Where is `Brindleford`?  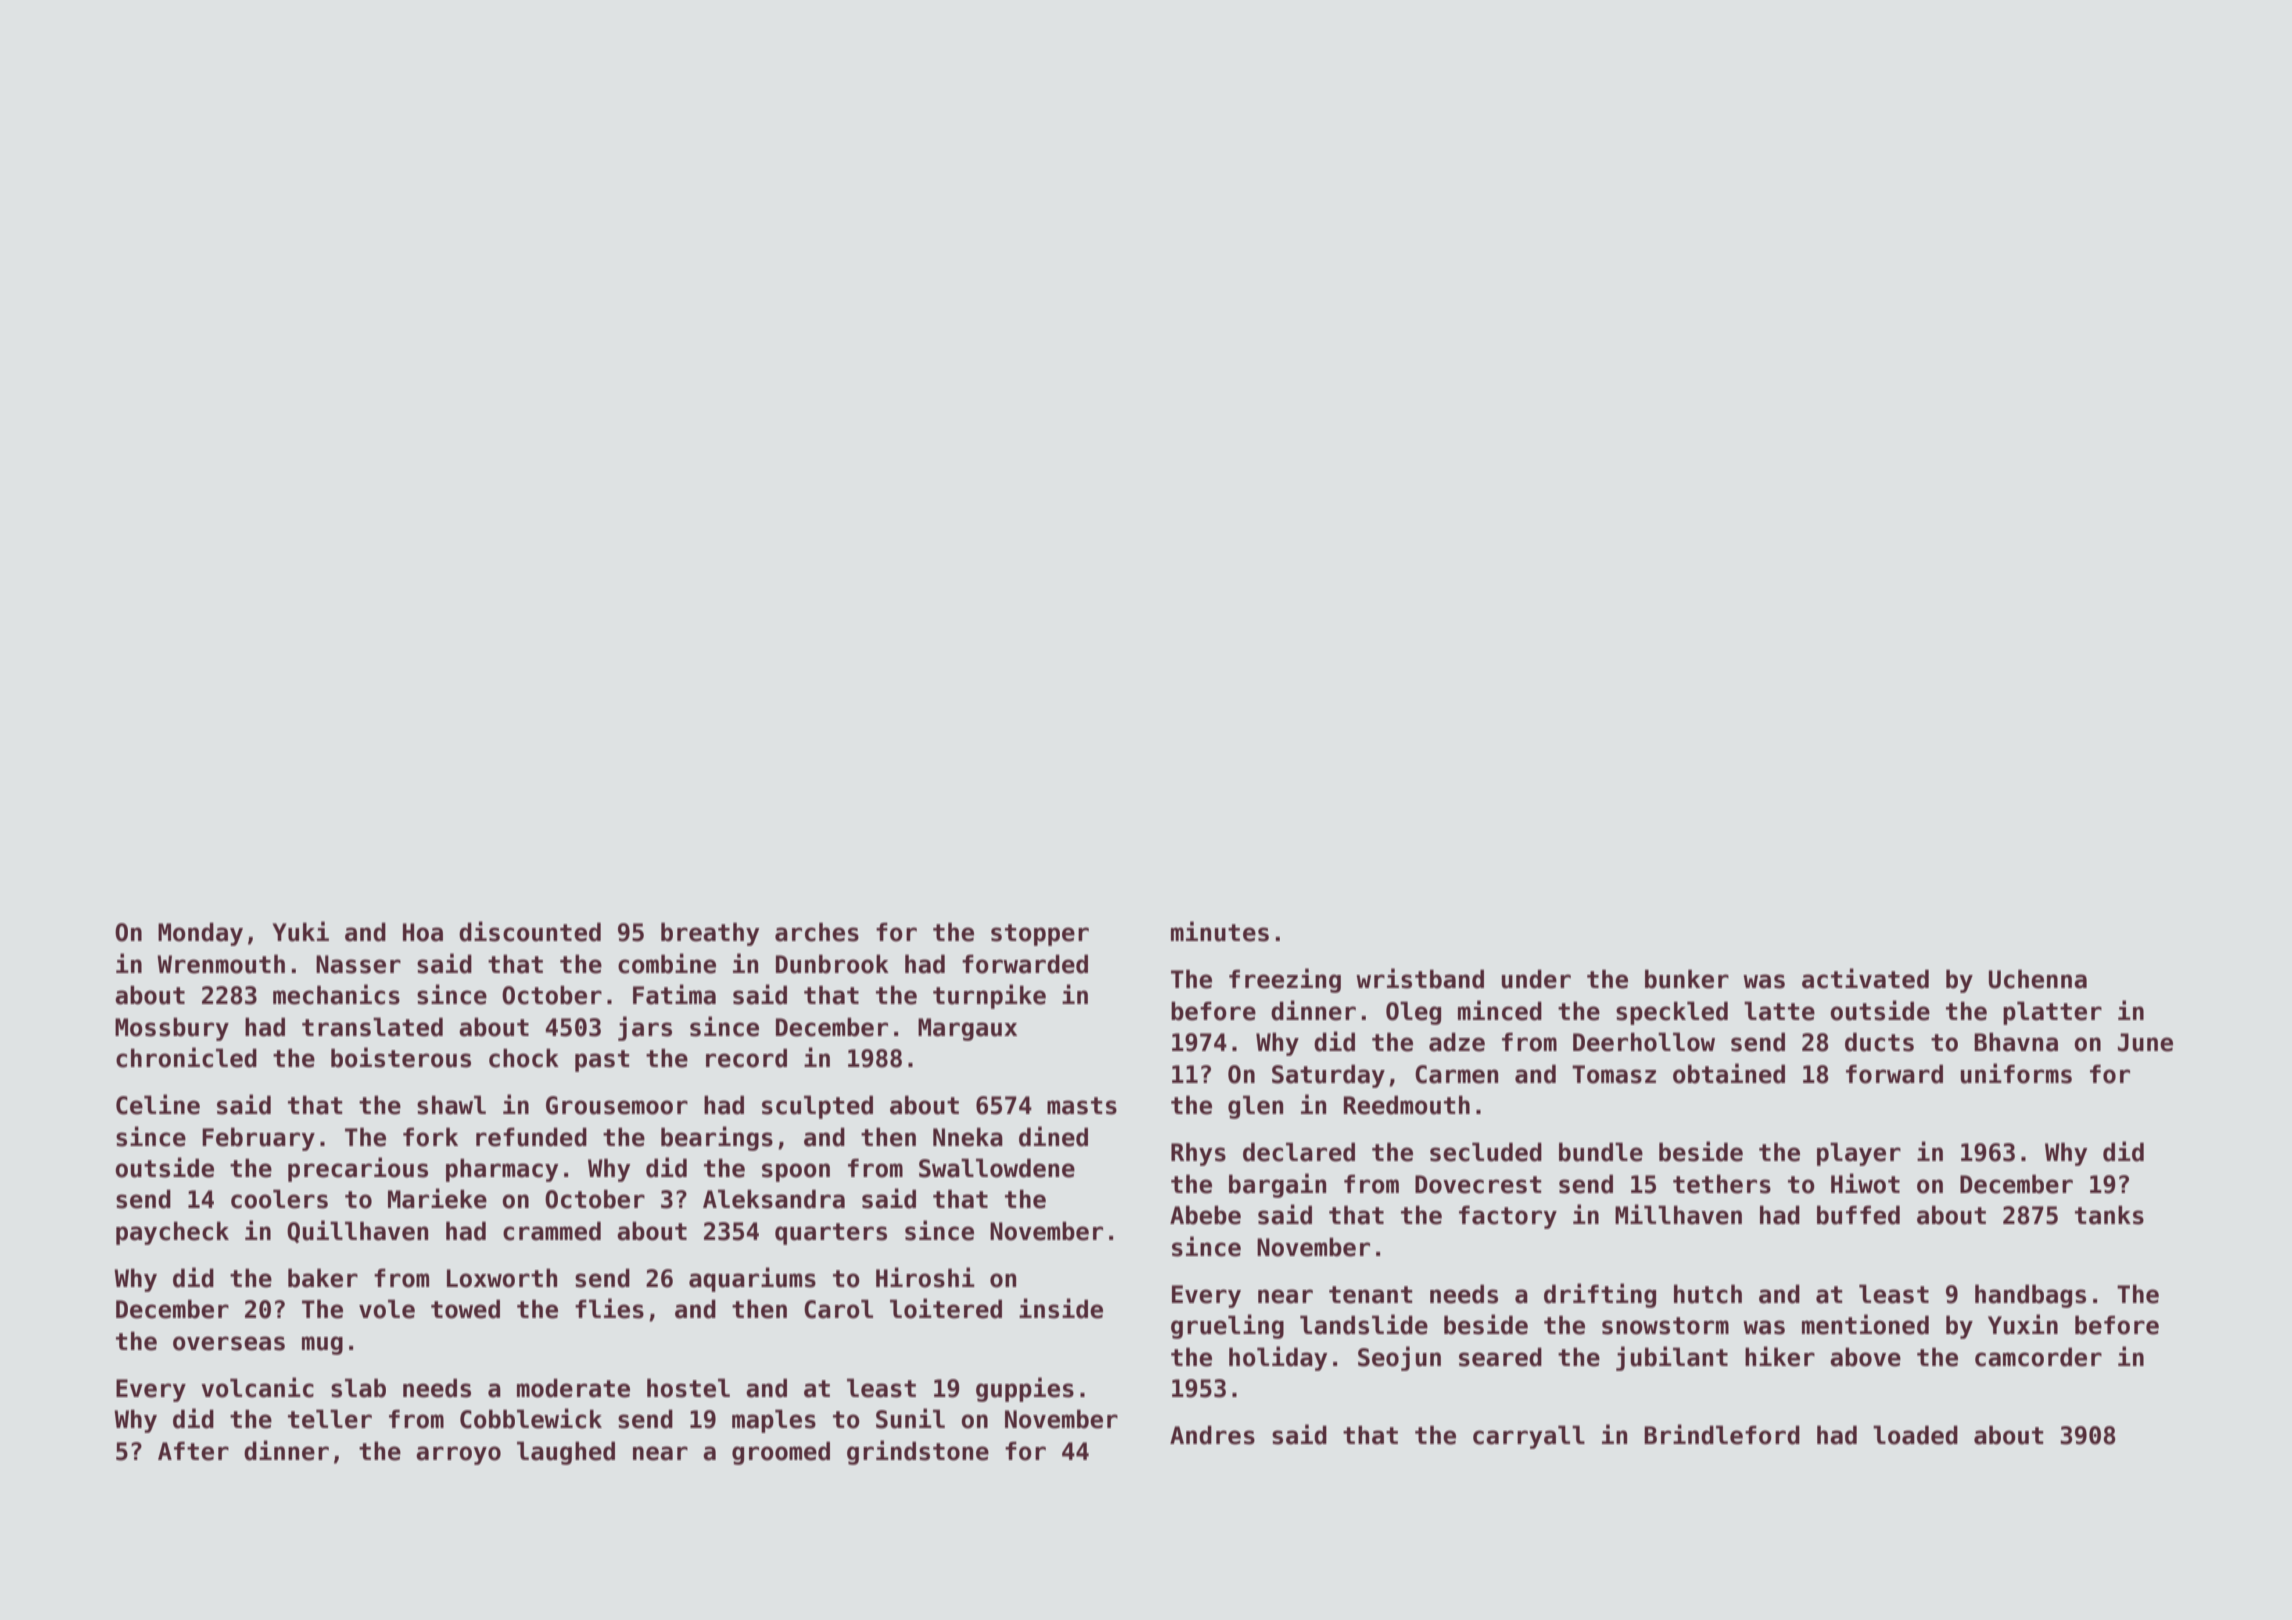 Brindleford is located at coordinates (1722, 1434).
